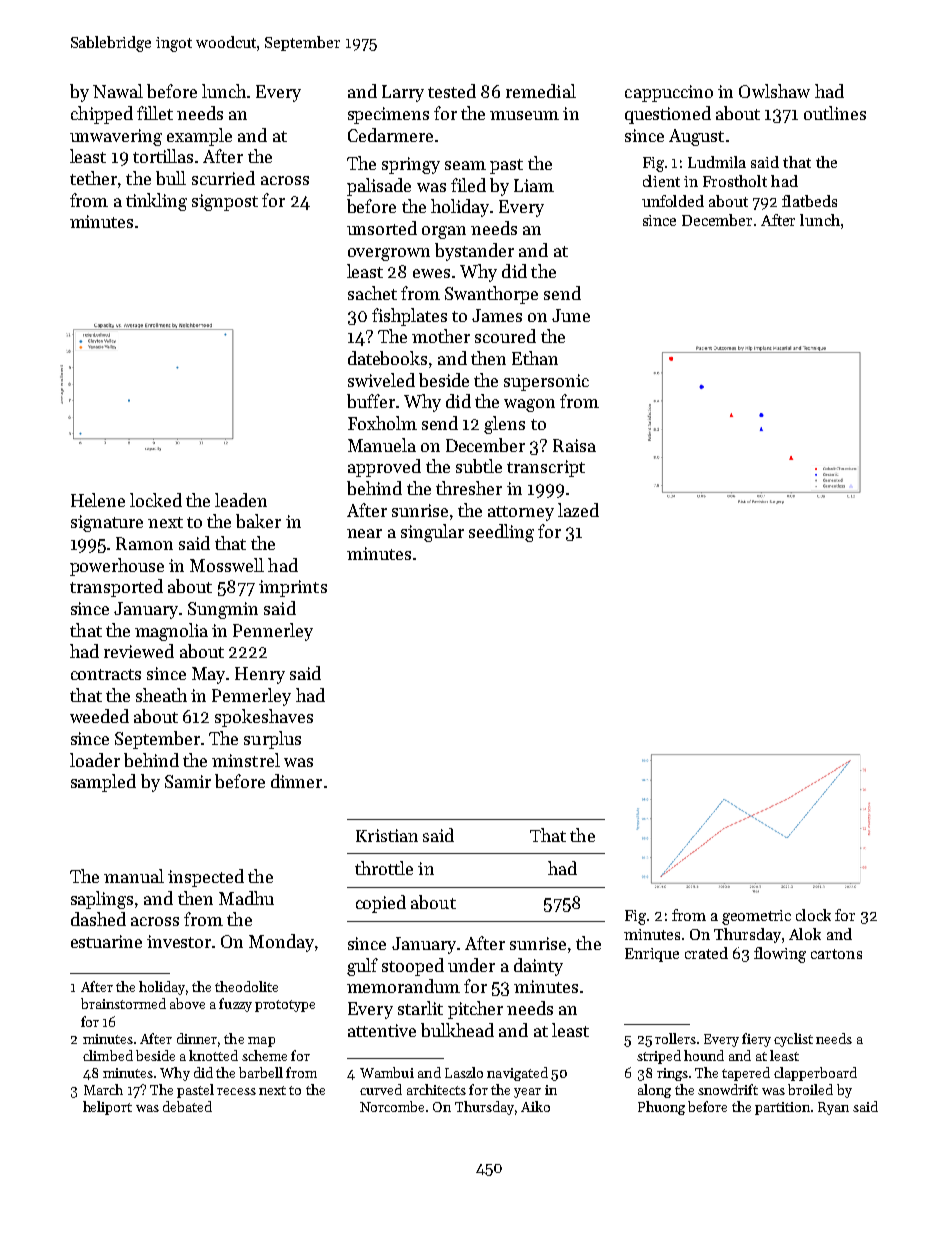 The image size is (952, 1233). What do you see at coordinates (535, 1106) in the screenshot?
I see `Aiko` at bounding box center [535, 1106].
